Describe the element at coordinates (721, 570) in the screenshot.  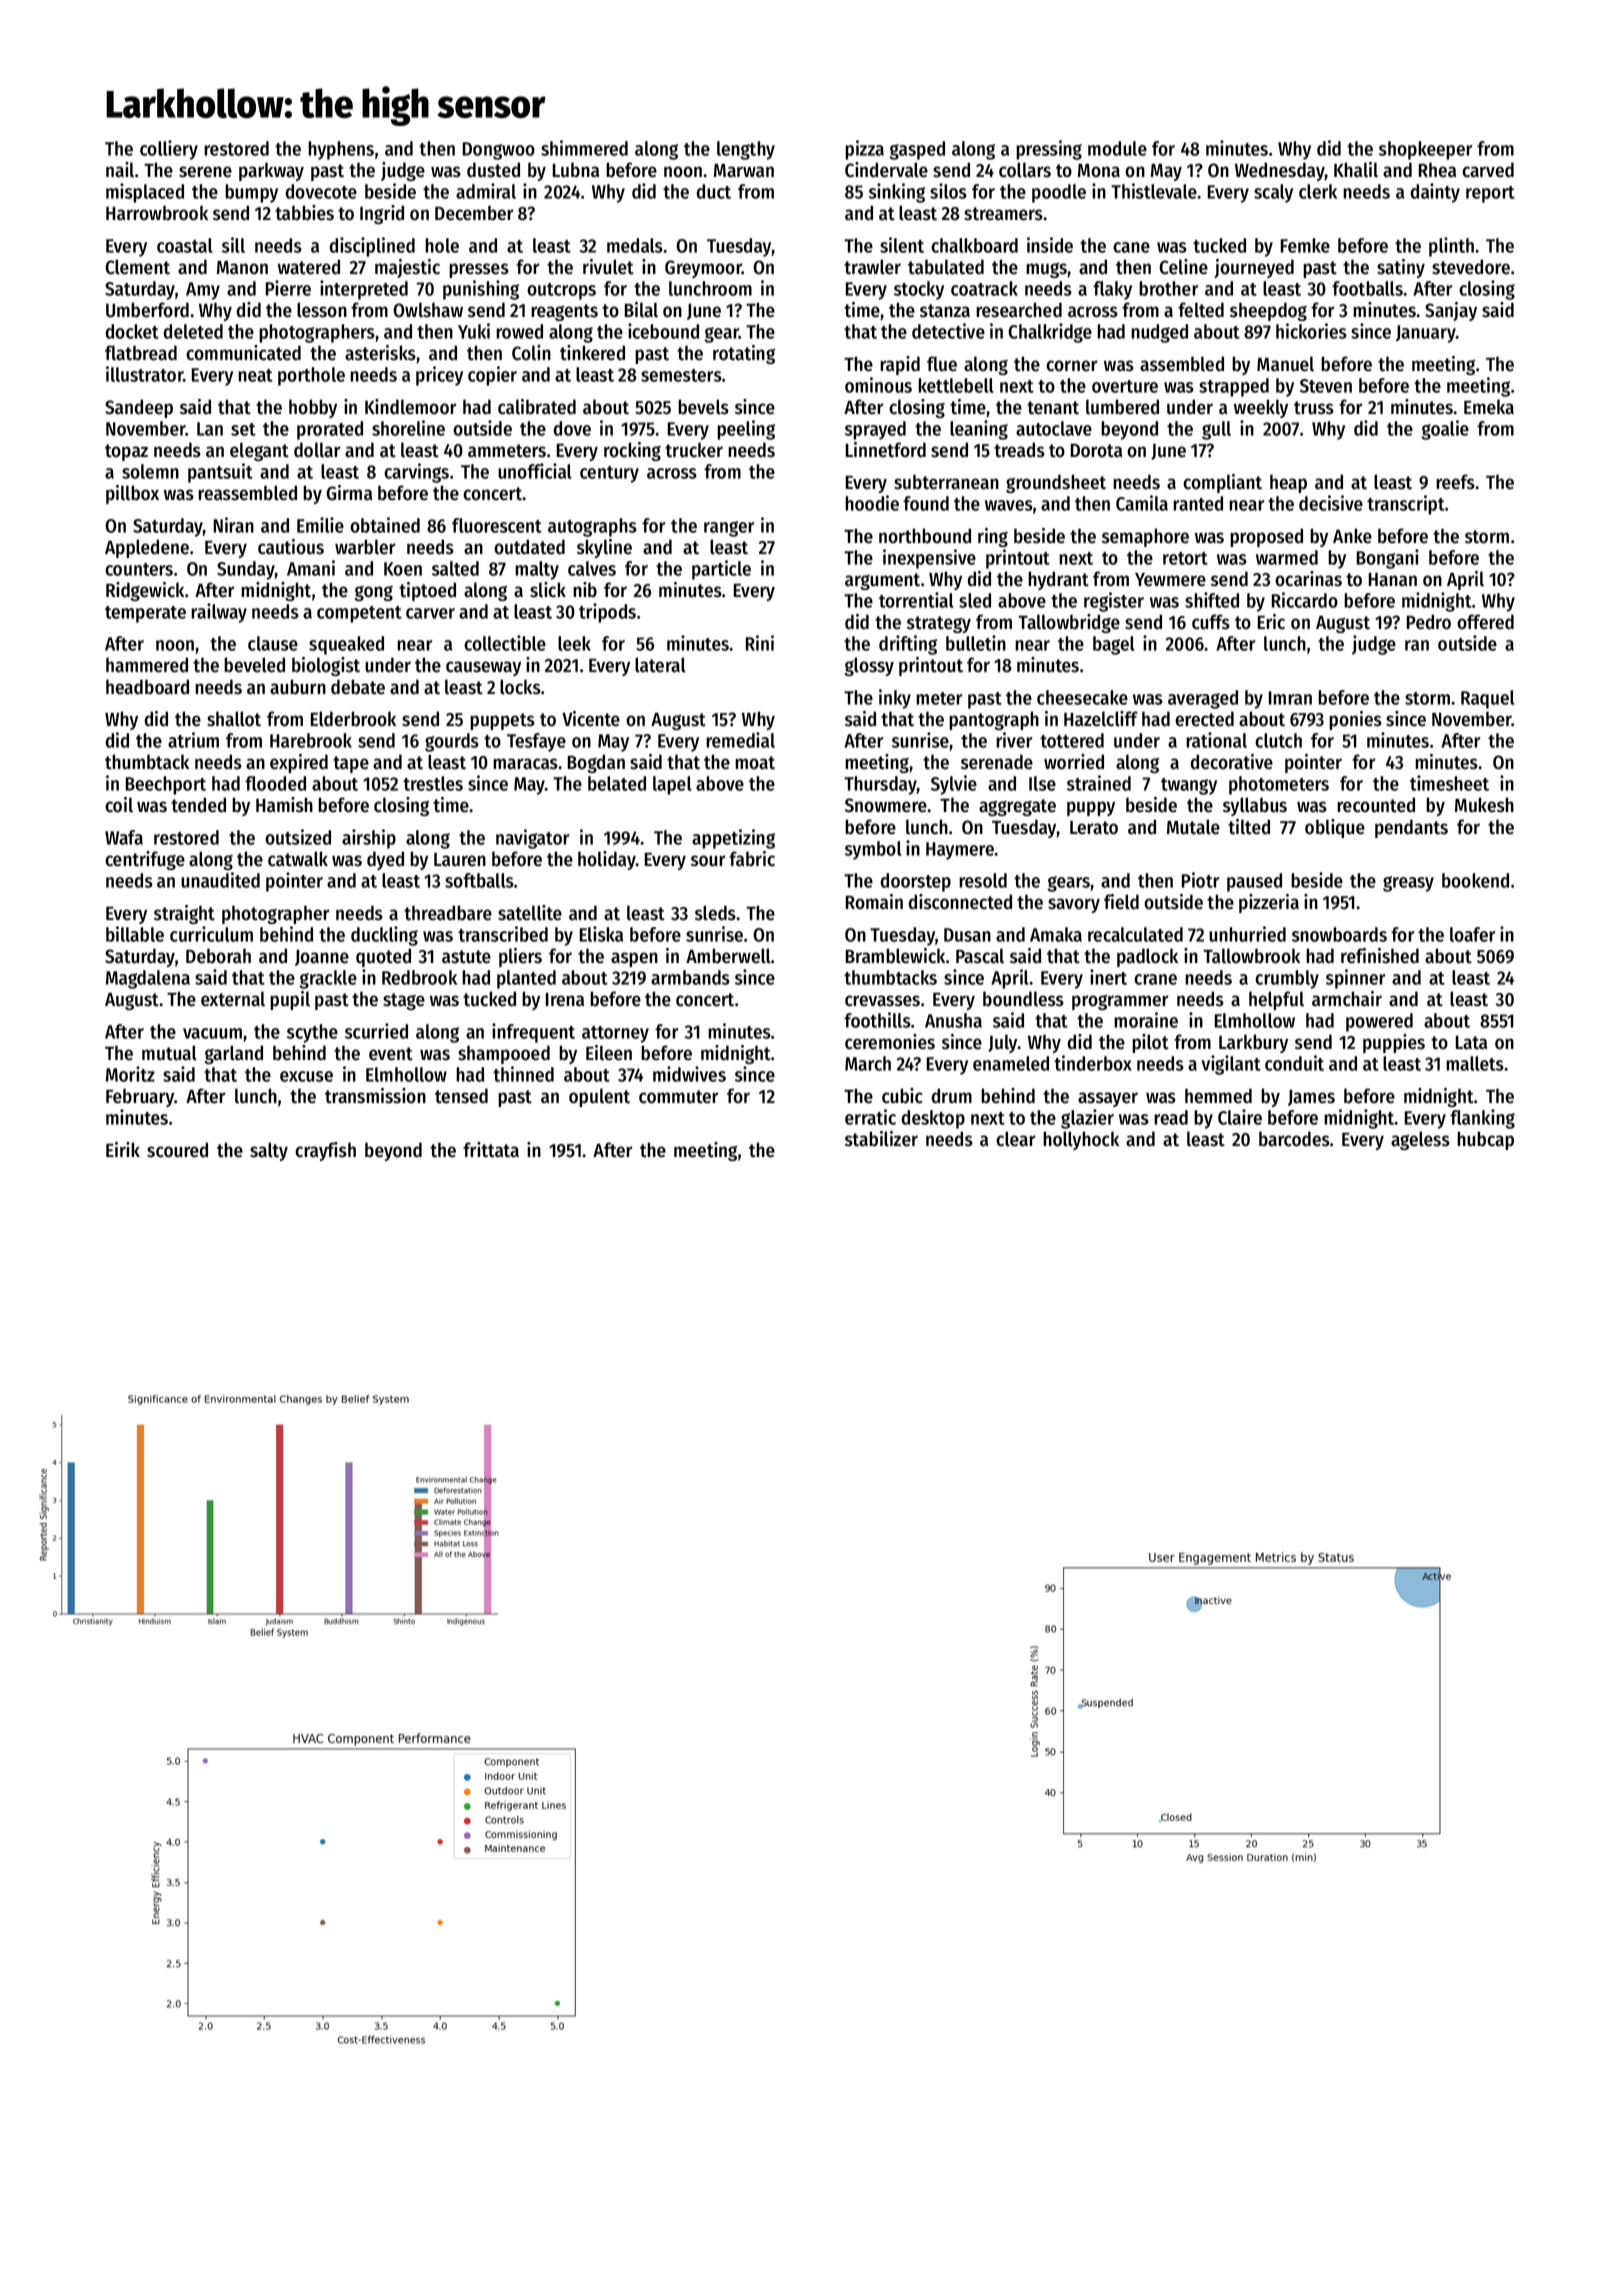
I see `particle` at that location.
